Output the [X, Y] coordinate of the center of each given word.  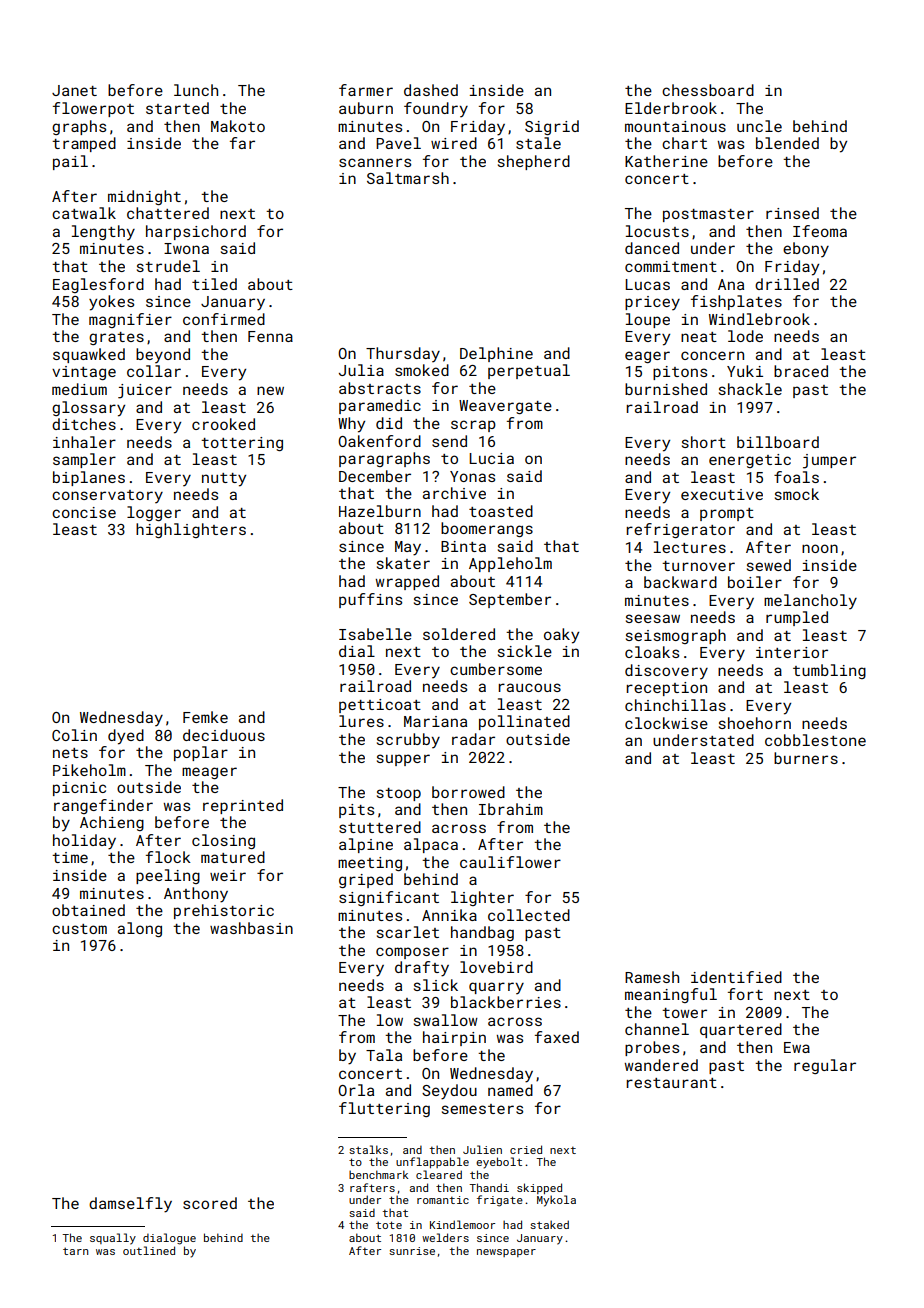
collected [529, 915]
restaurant [671, 1083]
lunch [196, 90]
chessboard [708, 90]
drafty [422, 969]
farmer [366, 90]
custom [79, 929]
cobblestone [815, 740]
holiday [84, 842]
